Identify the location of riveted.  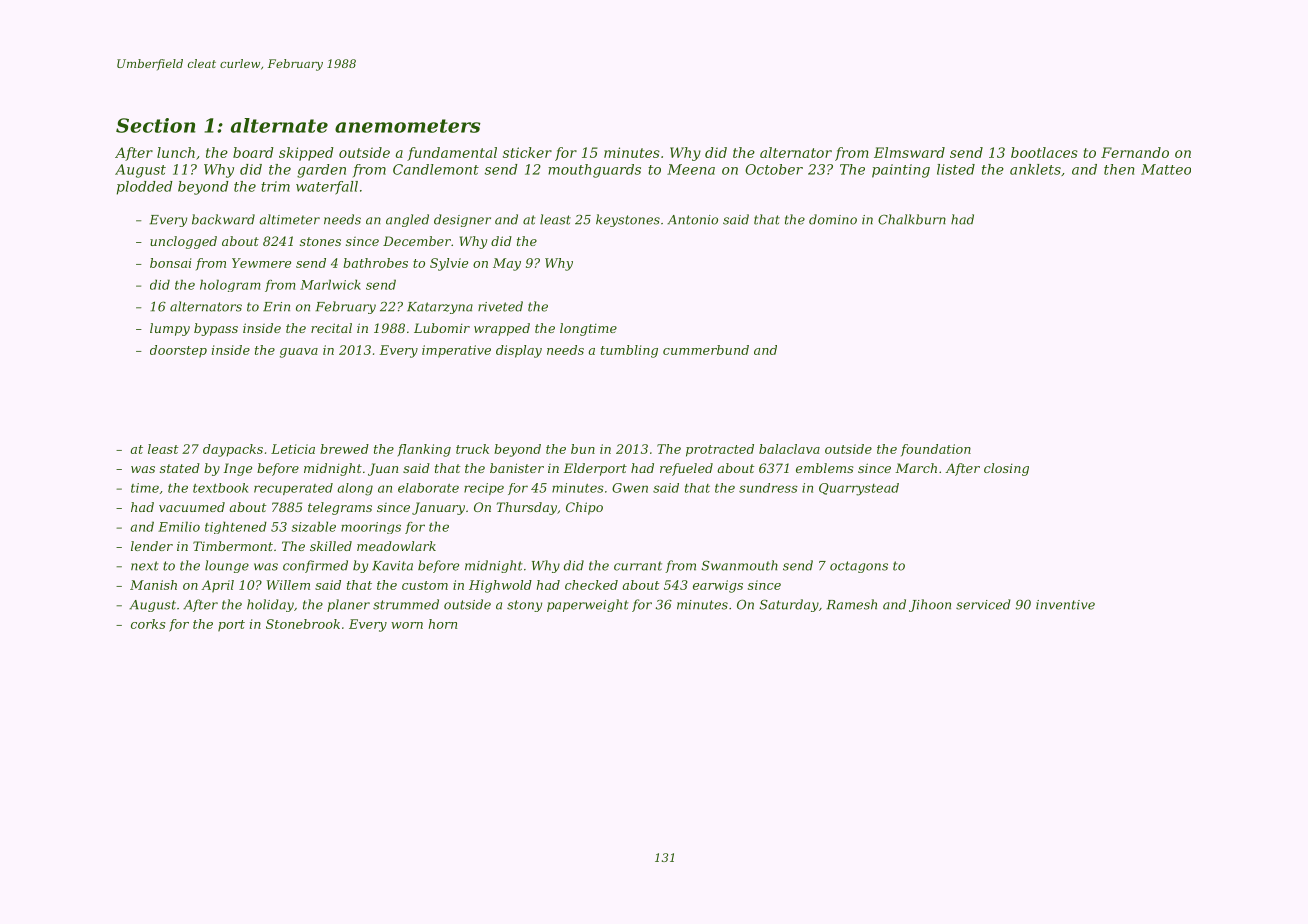
(500, 306).
